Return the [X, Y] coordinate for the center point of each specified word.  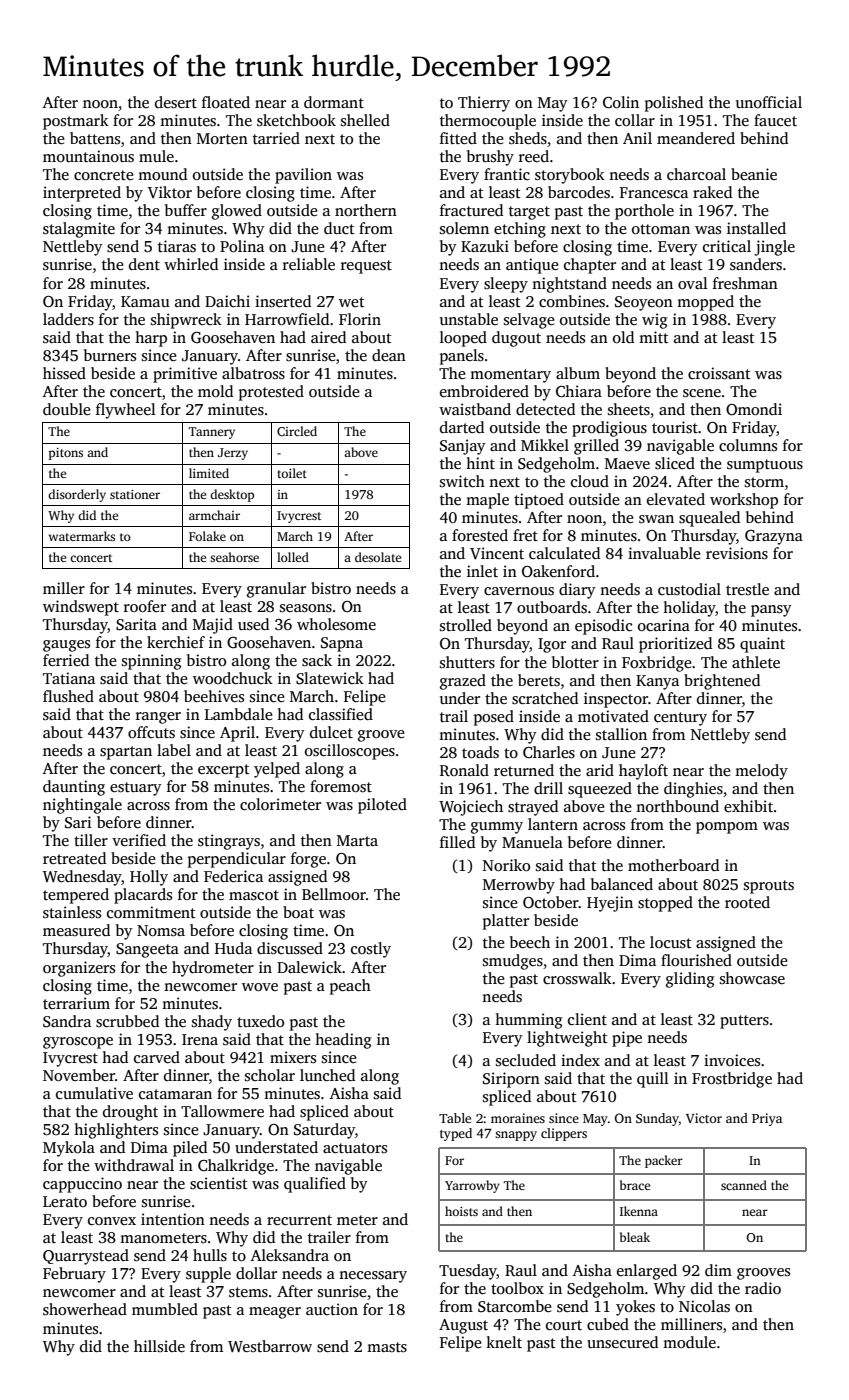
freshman [745, 283]
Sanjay [463, 447]
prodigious [609, 429]
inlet [482, 571]
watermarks [82, 536]
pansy [771, 611]
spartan [126, 753]
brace [635, 1185]
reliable [309, 264]
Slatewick [330, 678]
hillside [159, 1346]
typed [456, 1134]
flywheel [126, 411]
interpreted [82, 194]
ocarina [664, 625]
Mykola [69, 1149]
